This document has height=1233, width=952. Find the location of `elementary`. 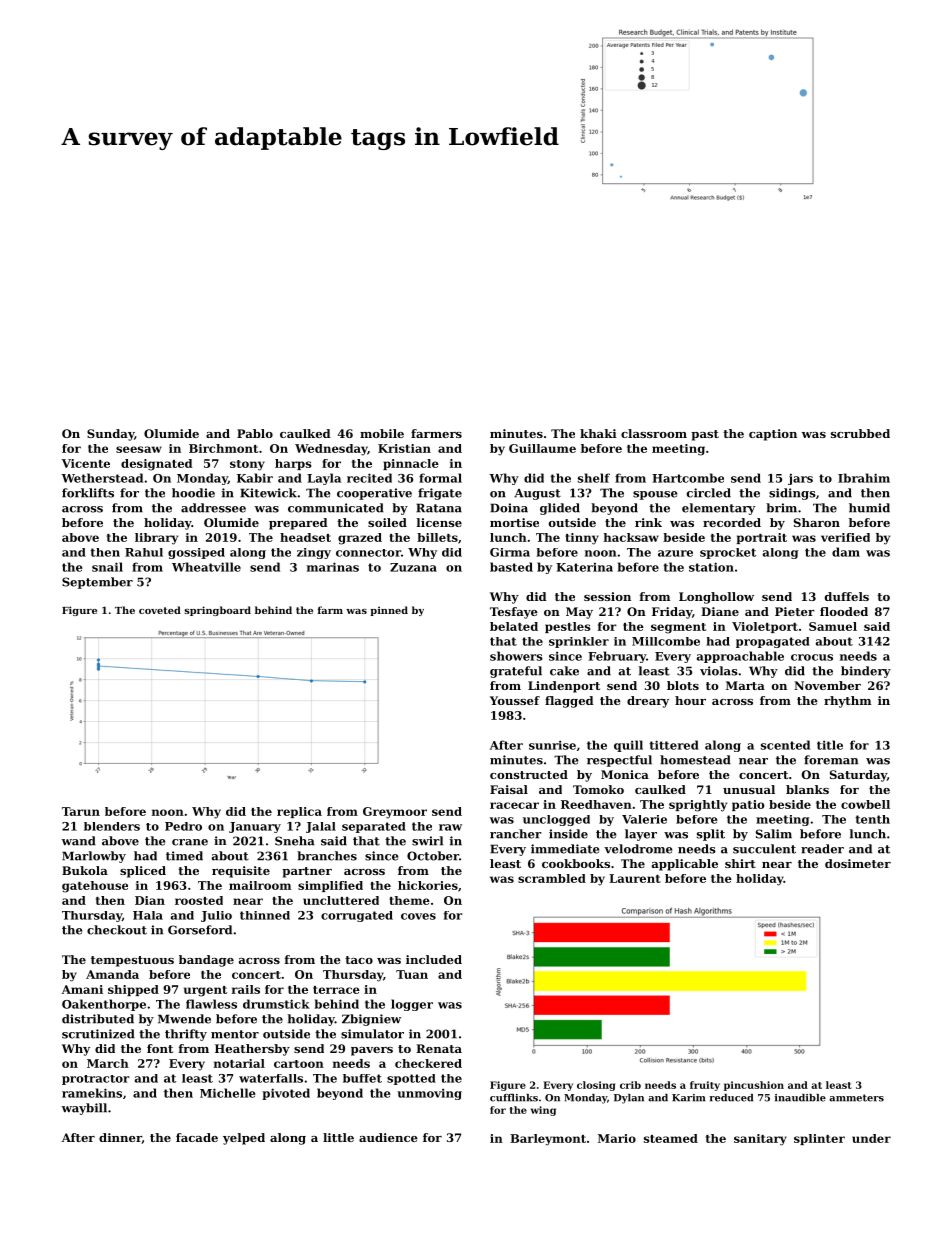

elementary is located at coordinates (718, 509).
